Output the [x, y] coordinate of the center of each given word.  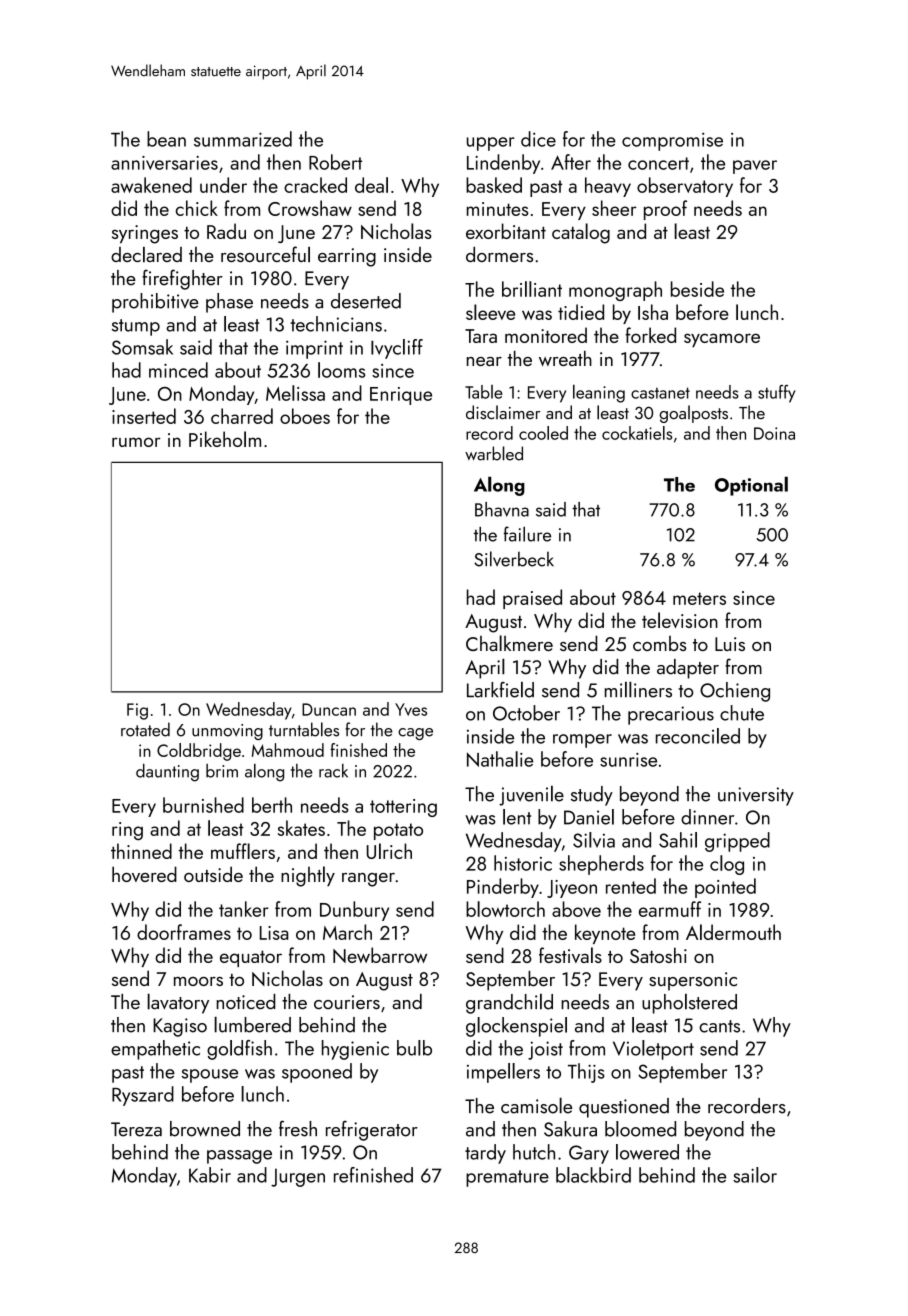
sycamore [722, 340]
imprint [314, 349]
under [223, 185]
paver [755, 167]
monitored [546, 335]
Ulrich [389, 851]
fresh [298, 1128]
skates [301, 828]
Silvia [594, 840]
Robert [335, 162]
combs [660, 643]
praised [532, 599]
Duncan [329, 709]
